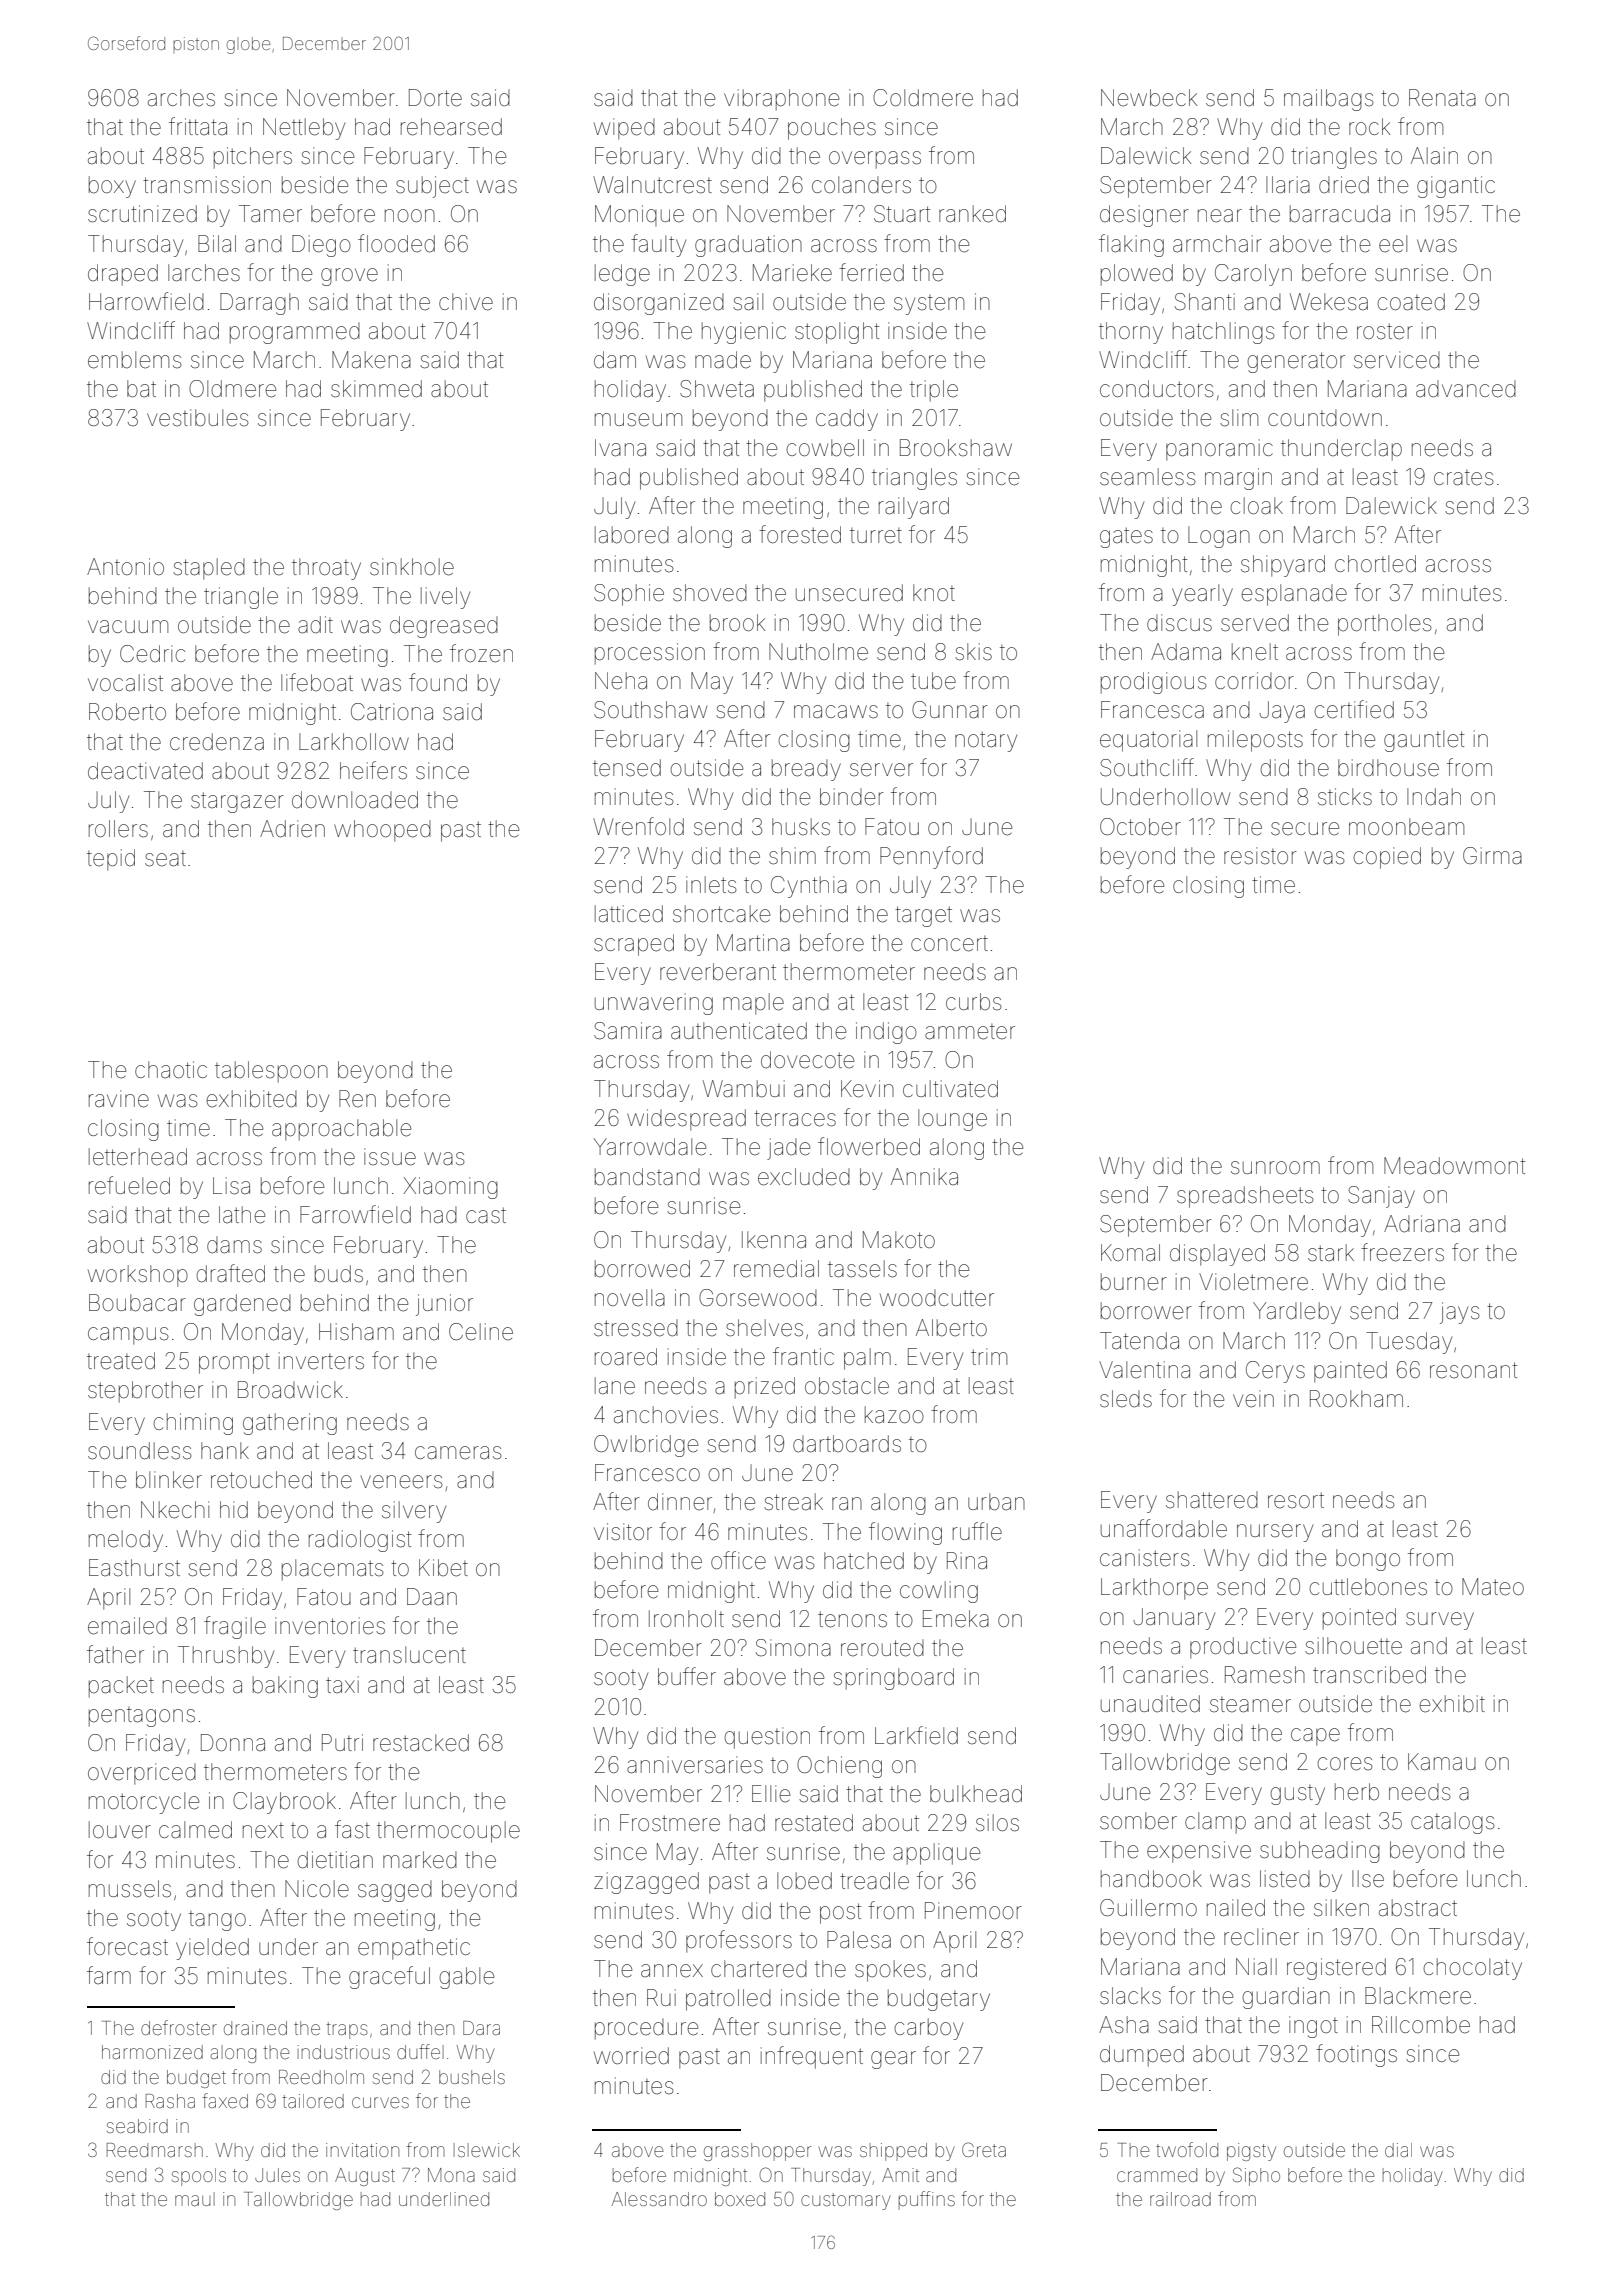 The height and width of the page is (2292, 1620). What do you see at coordinates (686, 1618) in the page?
I see `Ironholt` at bounding box center [686, 1618].
